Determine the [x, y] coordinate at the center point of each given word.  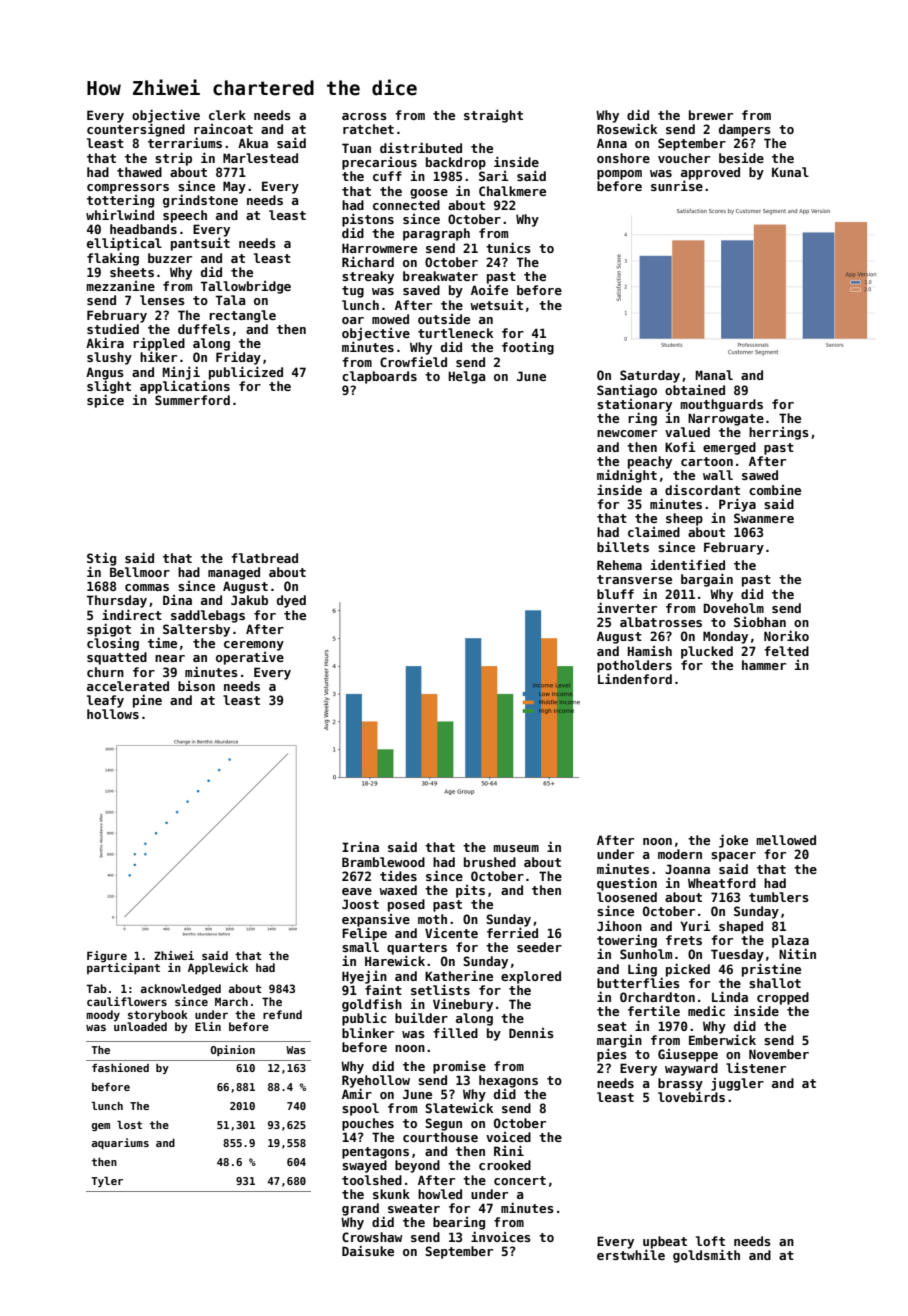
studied [113, 328]
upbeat [665, 1242]
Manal [714, 375]
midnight [627, 476]
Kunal [790, 172]
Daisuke [368, 1250]
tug [353, 292]
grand [360, 1209]
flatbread [264, 558]
